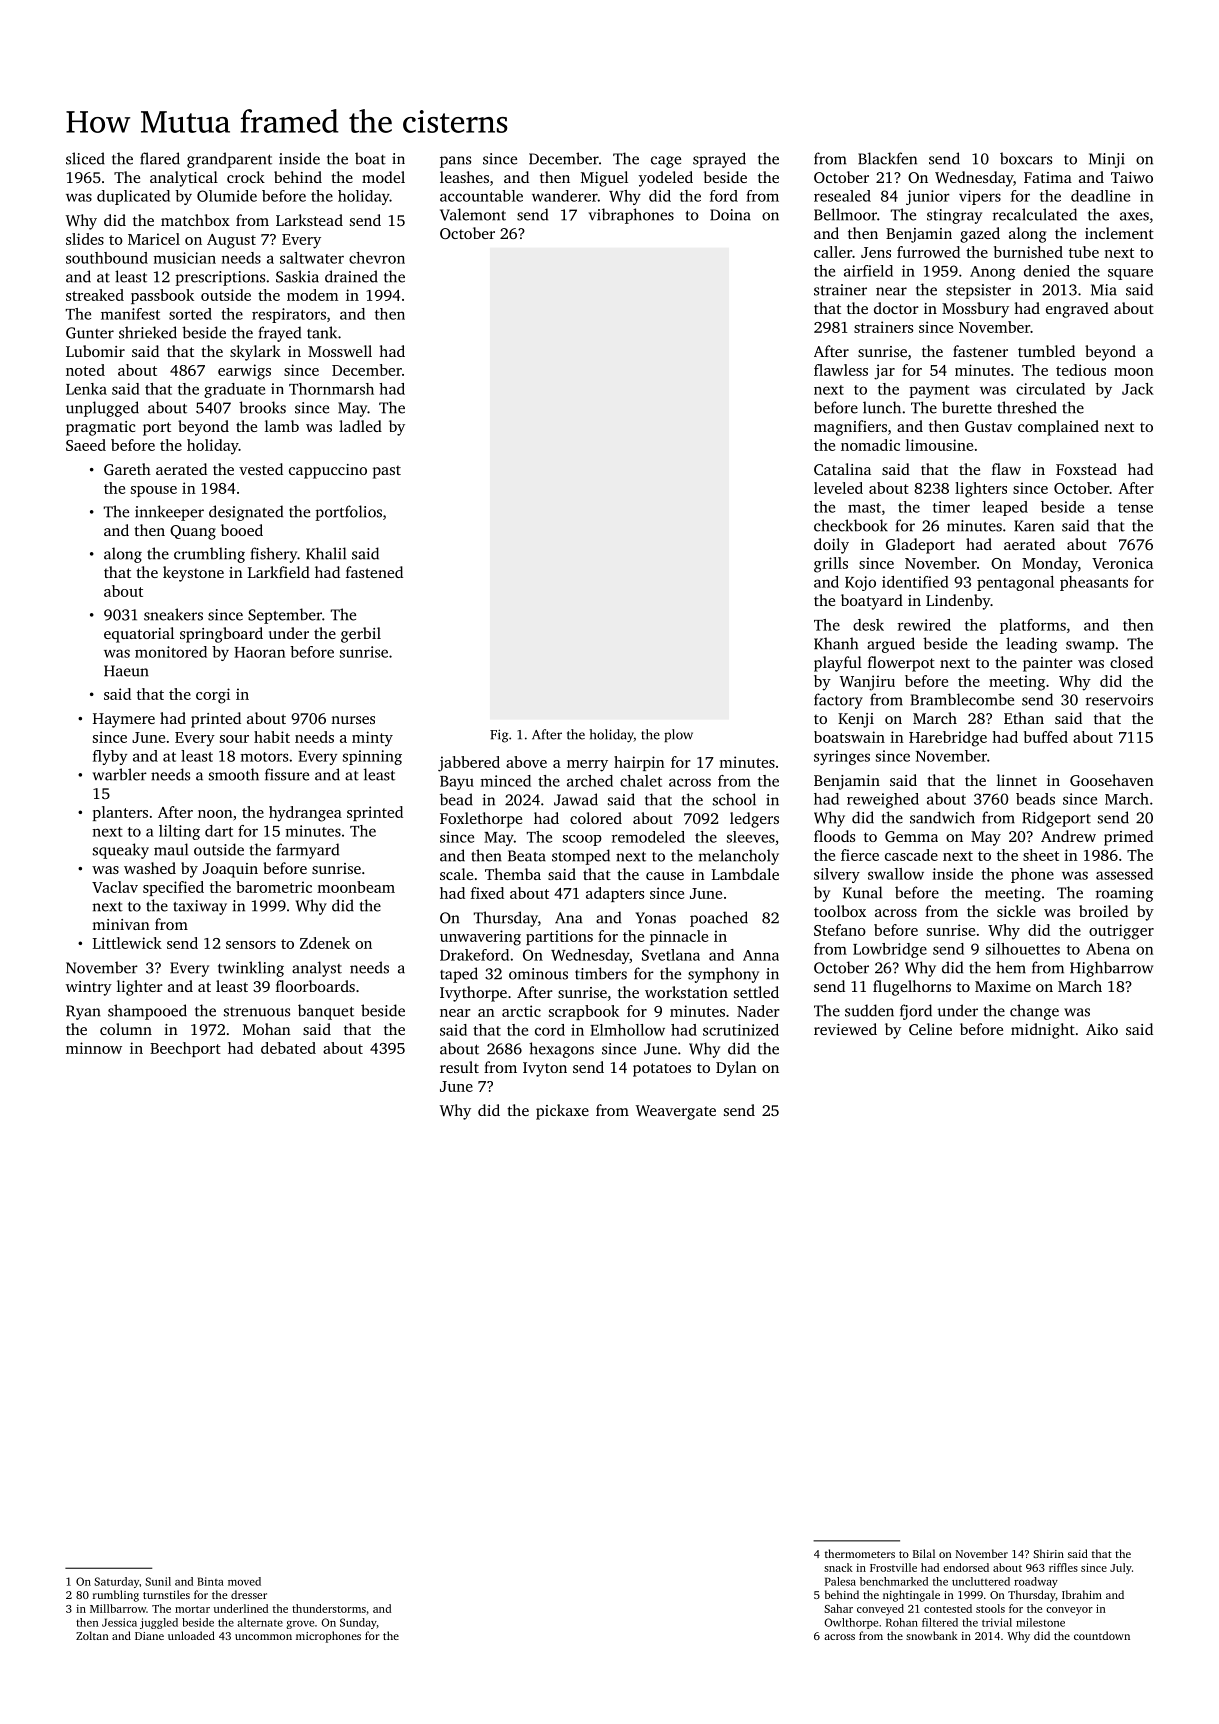  Describe the element at coordinates (838, 1567) in the image. I see `snack` at that location.
